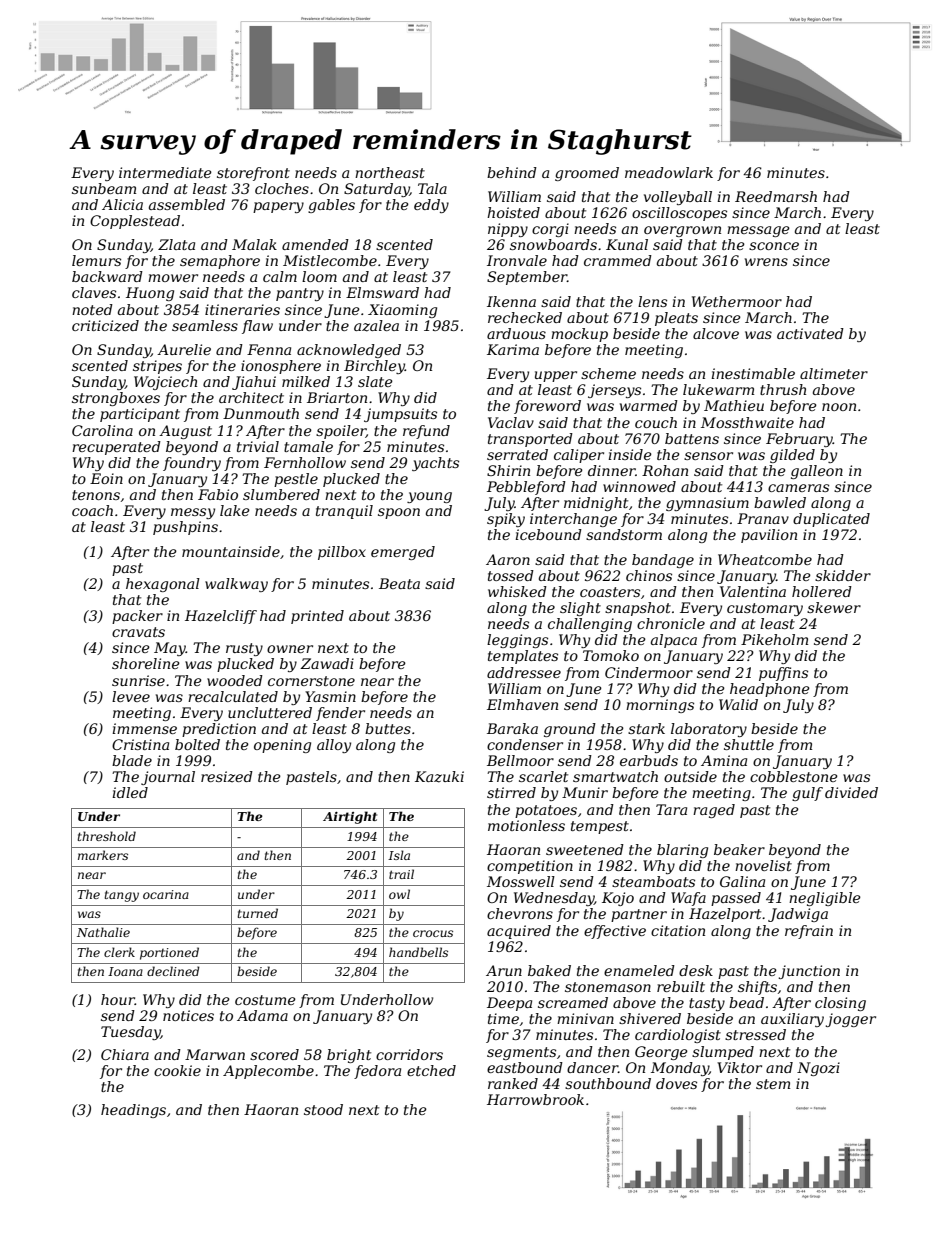 The height and width of the screenshot is (1233, 952). What do you see at coordinates (526, 825) in the screenshot?
I see `motionless` at bounding box center [526, 825].
